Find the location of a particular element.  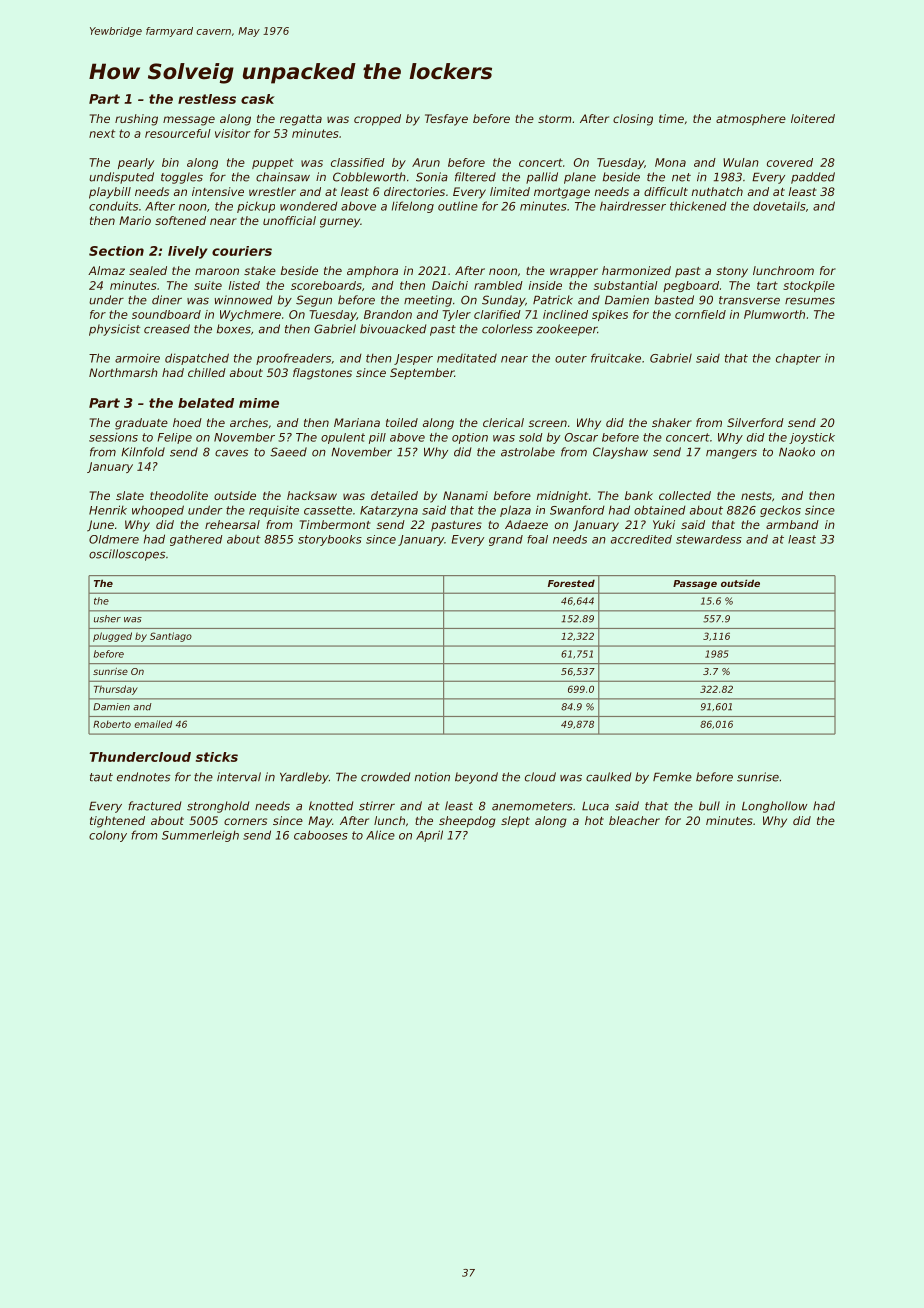

Forested is located at coordinates (571, 583).
